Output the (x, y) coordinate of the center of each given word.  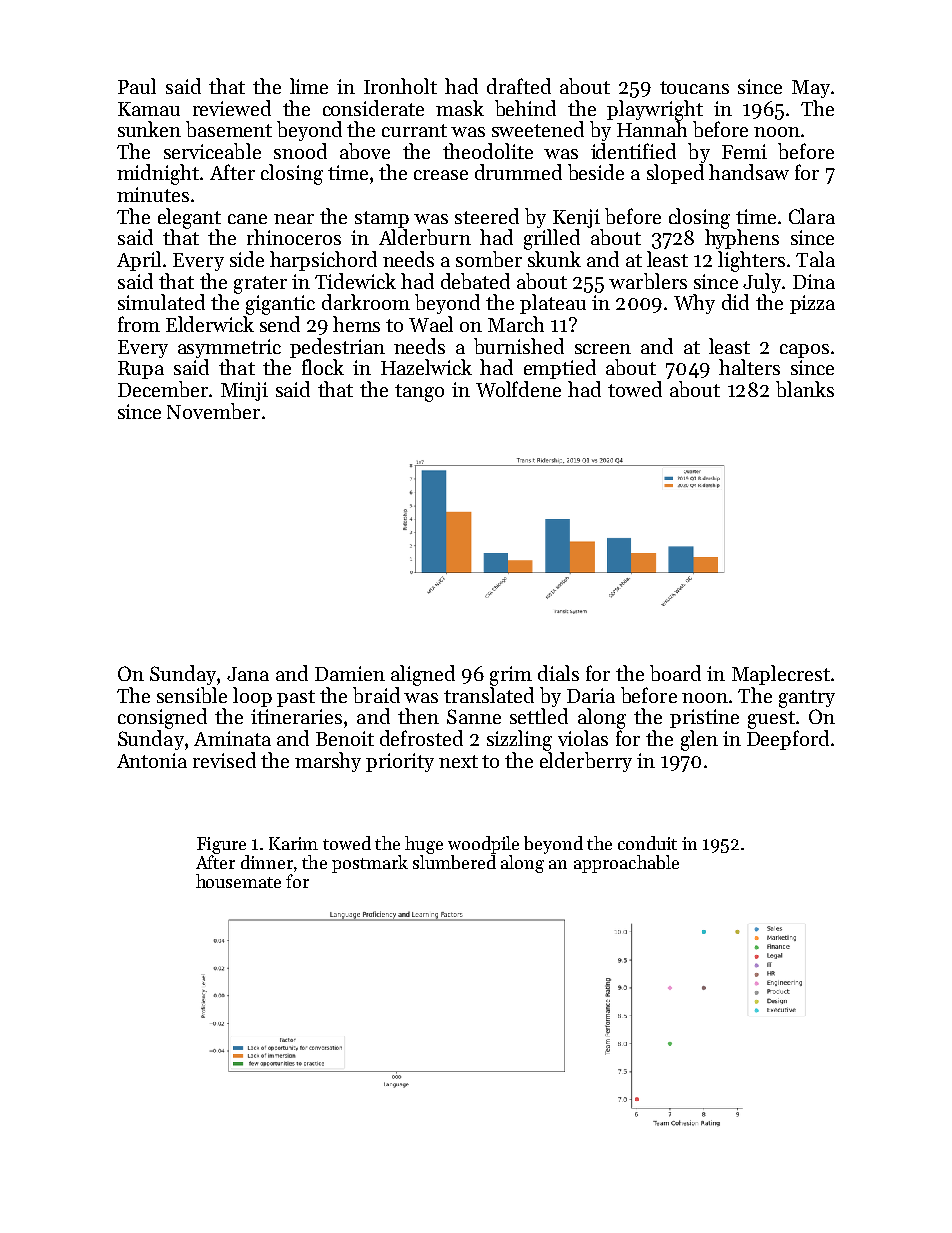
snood (300, 151)
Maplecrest (781, 675)
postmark (370, 864)
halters (749, 367)
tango (419, 393)
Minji (244, 391)
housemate (238, 881)
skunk (554, 259)
